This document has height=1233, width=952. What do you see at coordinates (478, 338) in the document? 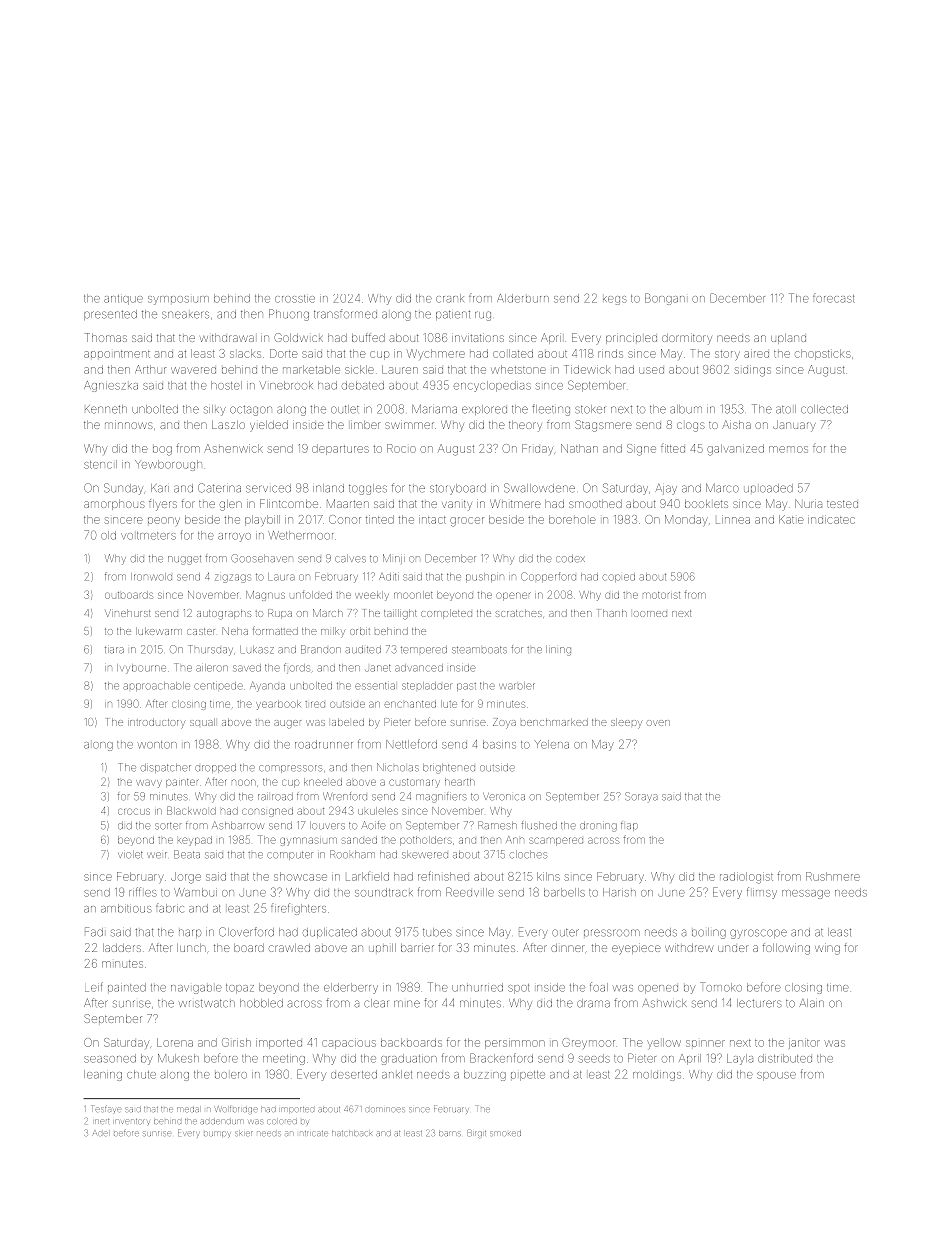
I see `invitations` at bounding box center [478, 338].
